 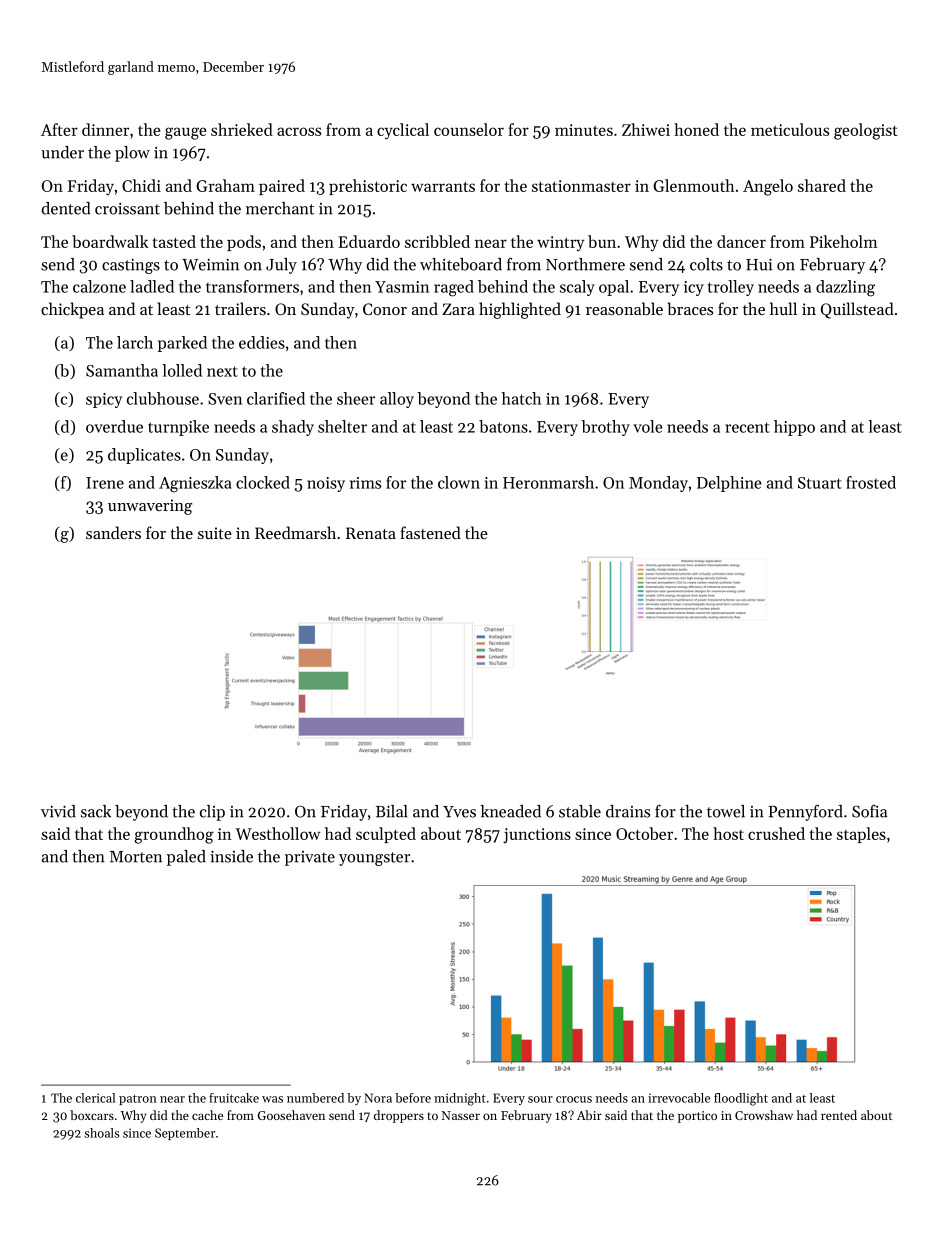 I want to click on staples, so click(x=861, y=835).
